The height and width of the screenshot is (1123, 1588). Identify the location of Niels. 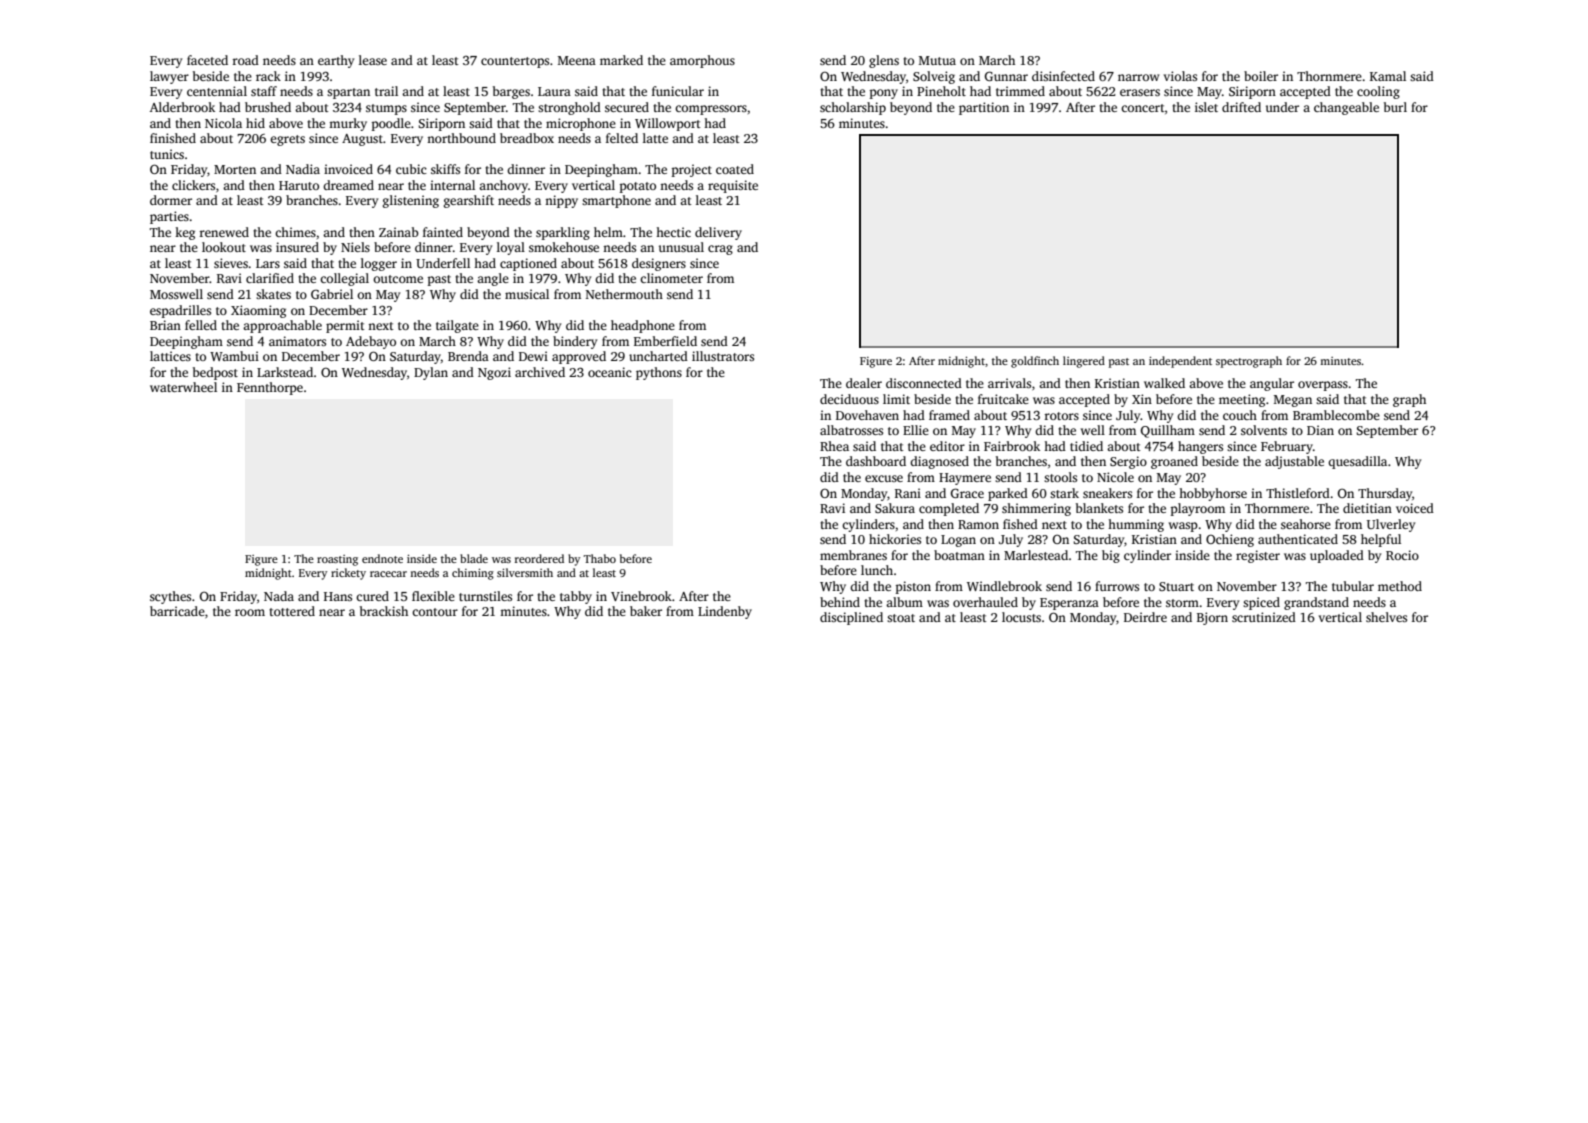
(355, 247).
